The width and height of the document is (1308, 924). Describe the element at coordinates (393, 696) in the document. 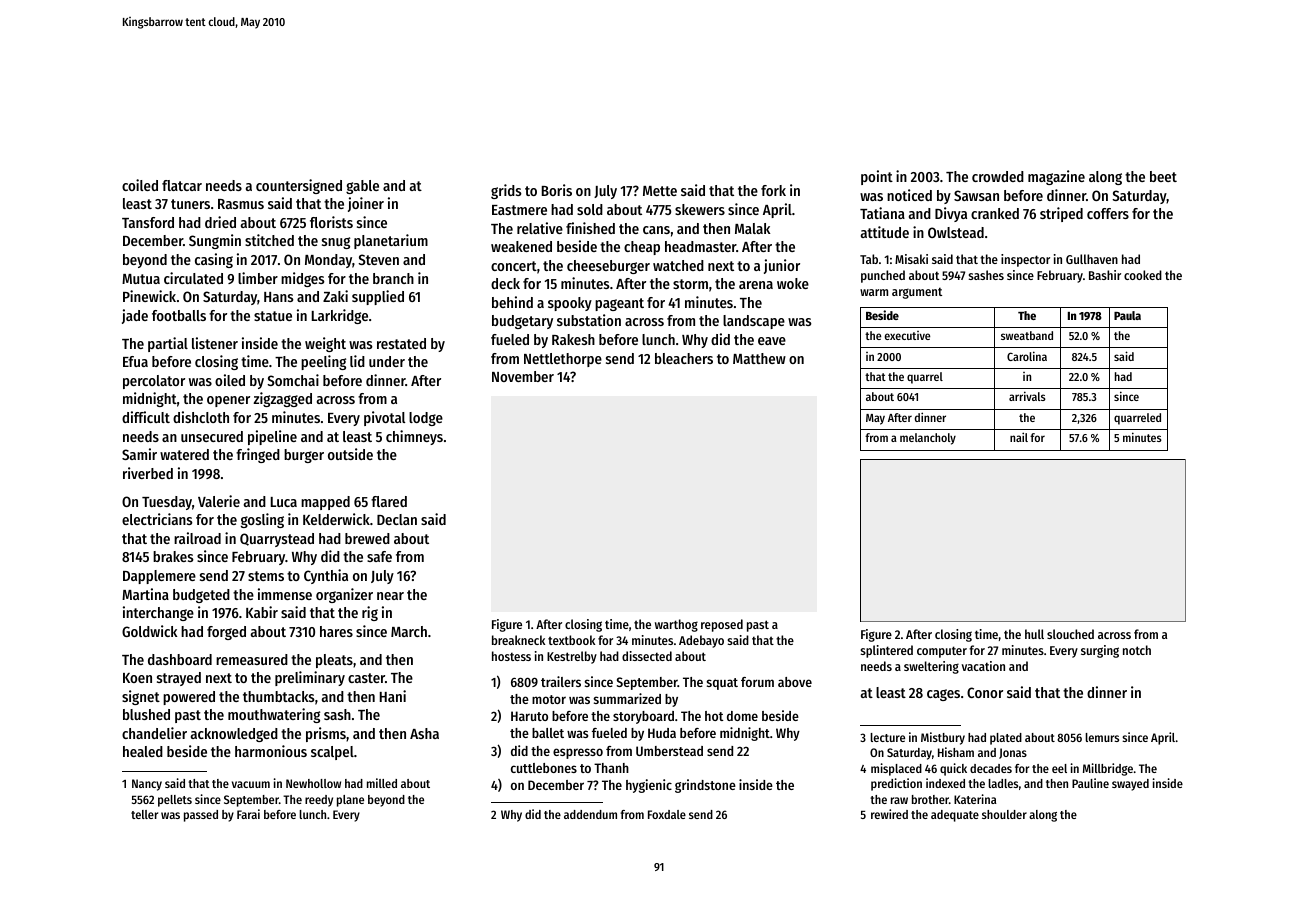

I see `Hani` at that location.
